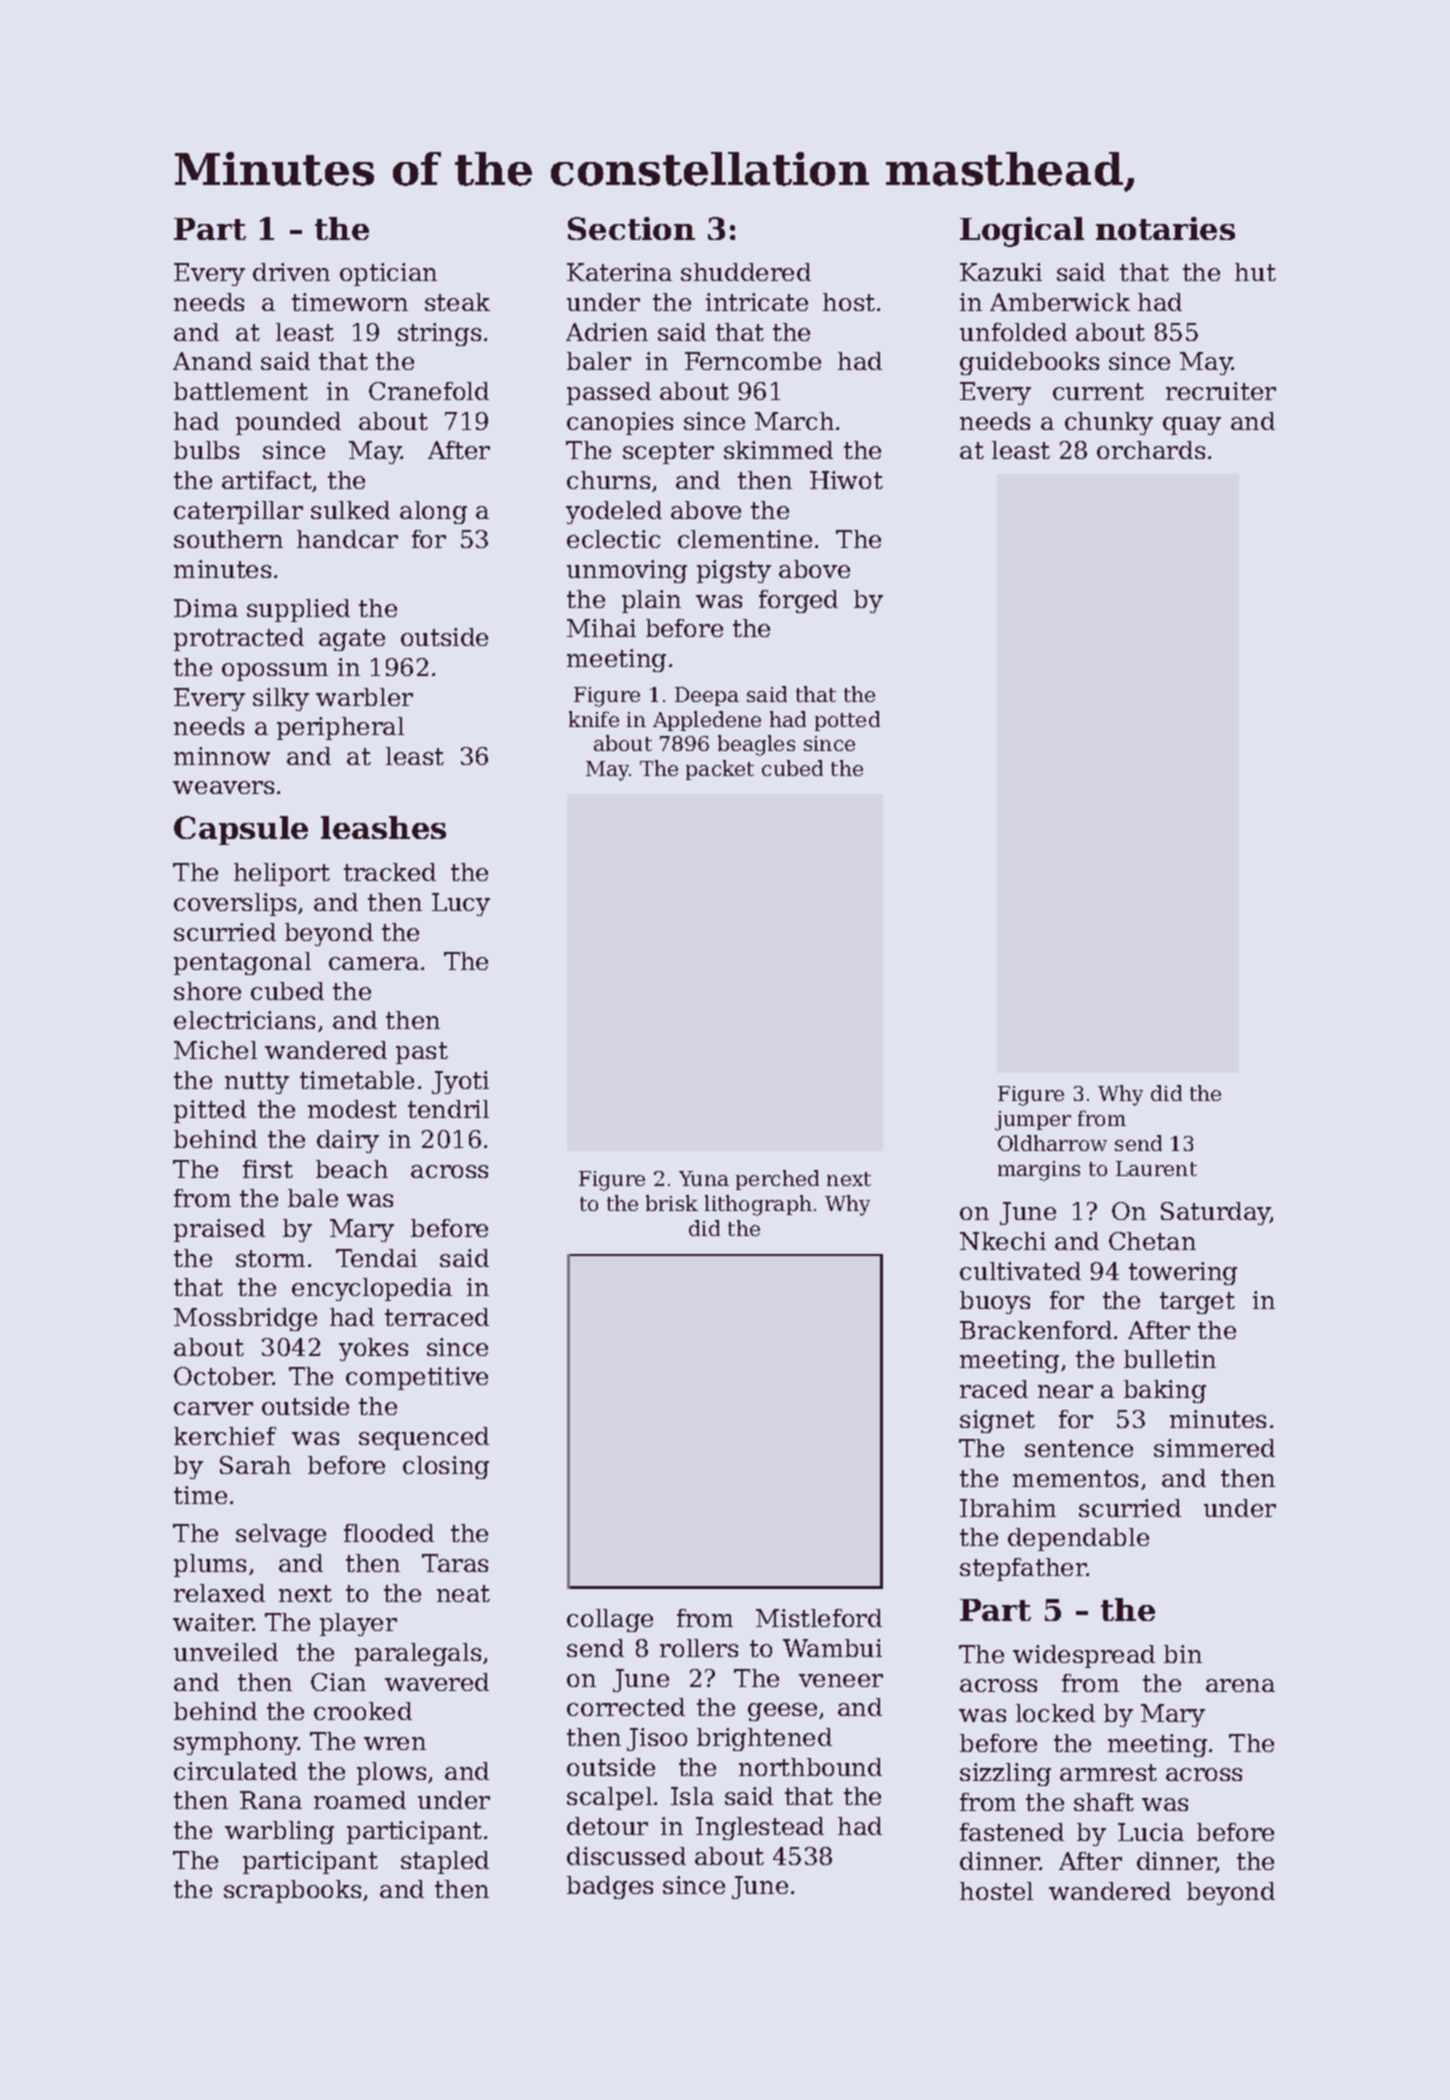  I want to click on potted, so click(847, 721).
